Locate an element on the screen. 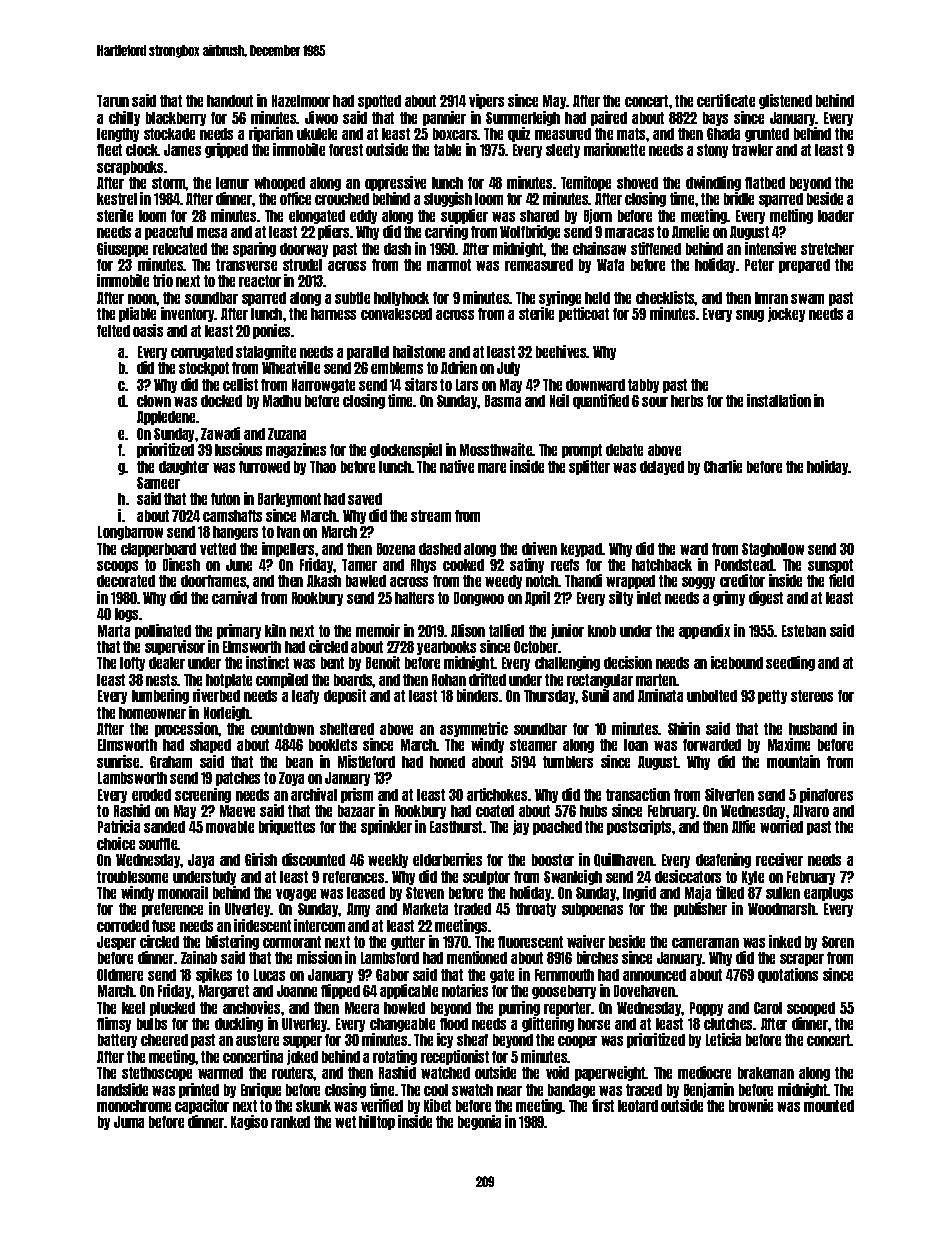 The height and width of the screenshot is (1233, 952). Juma is located at coordinates (129, 1122).
